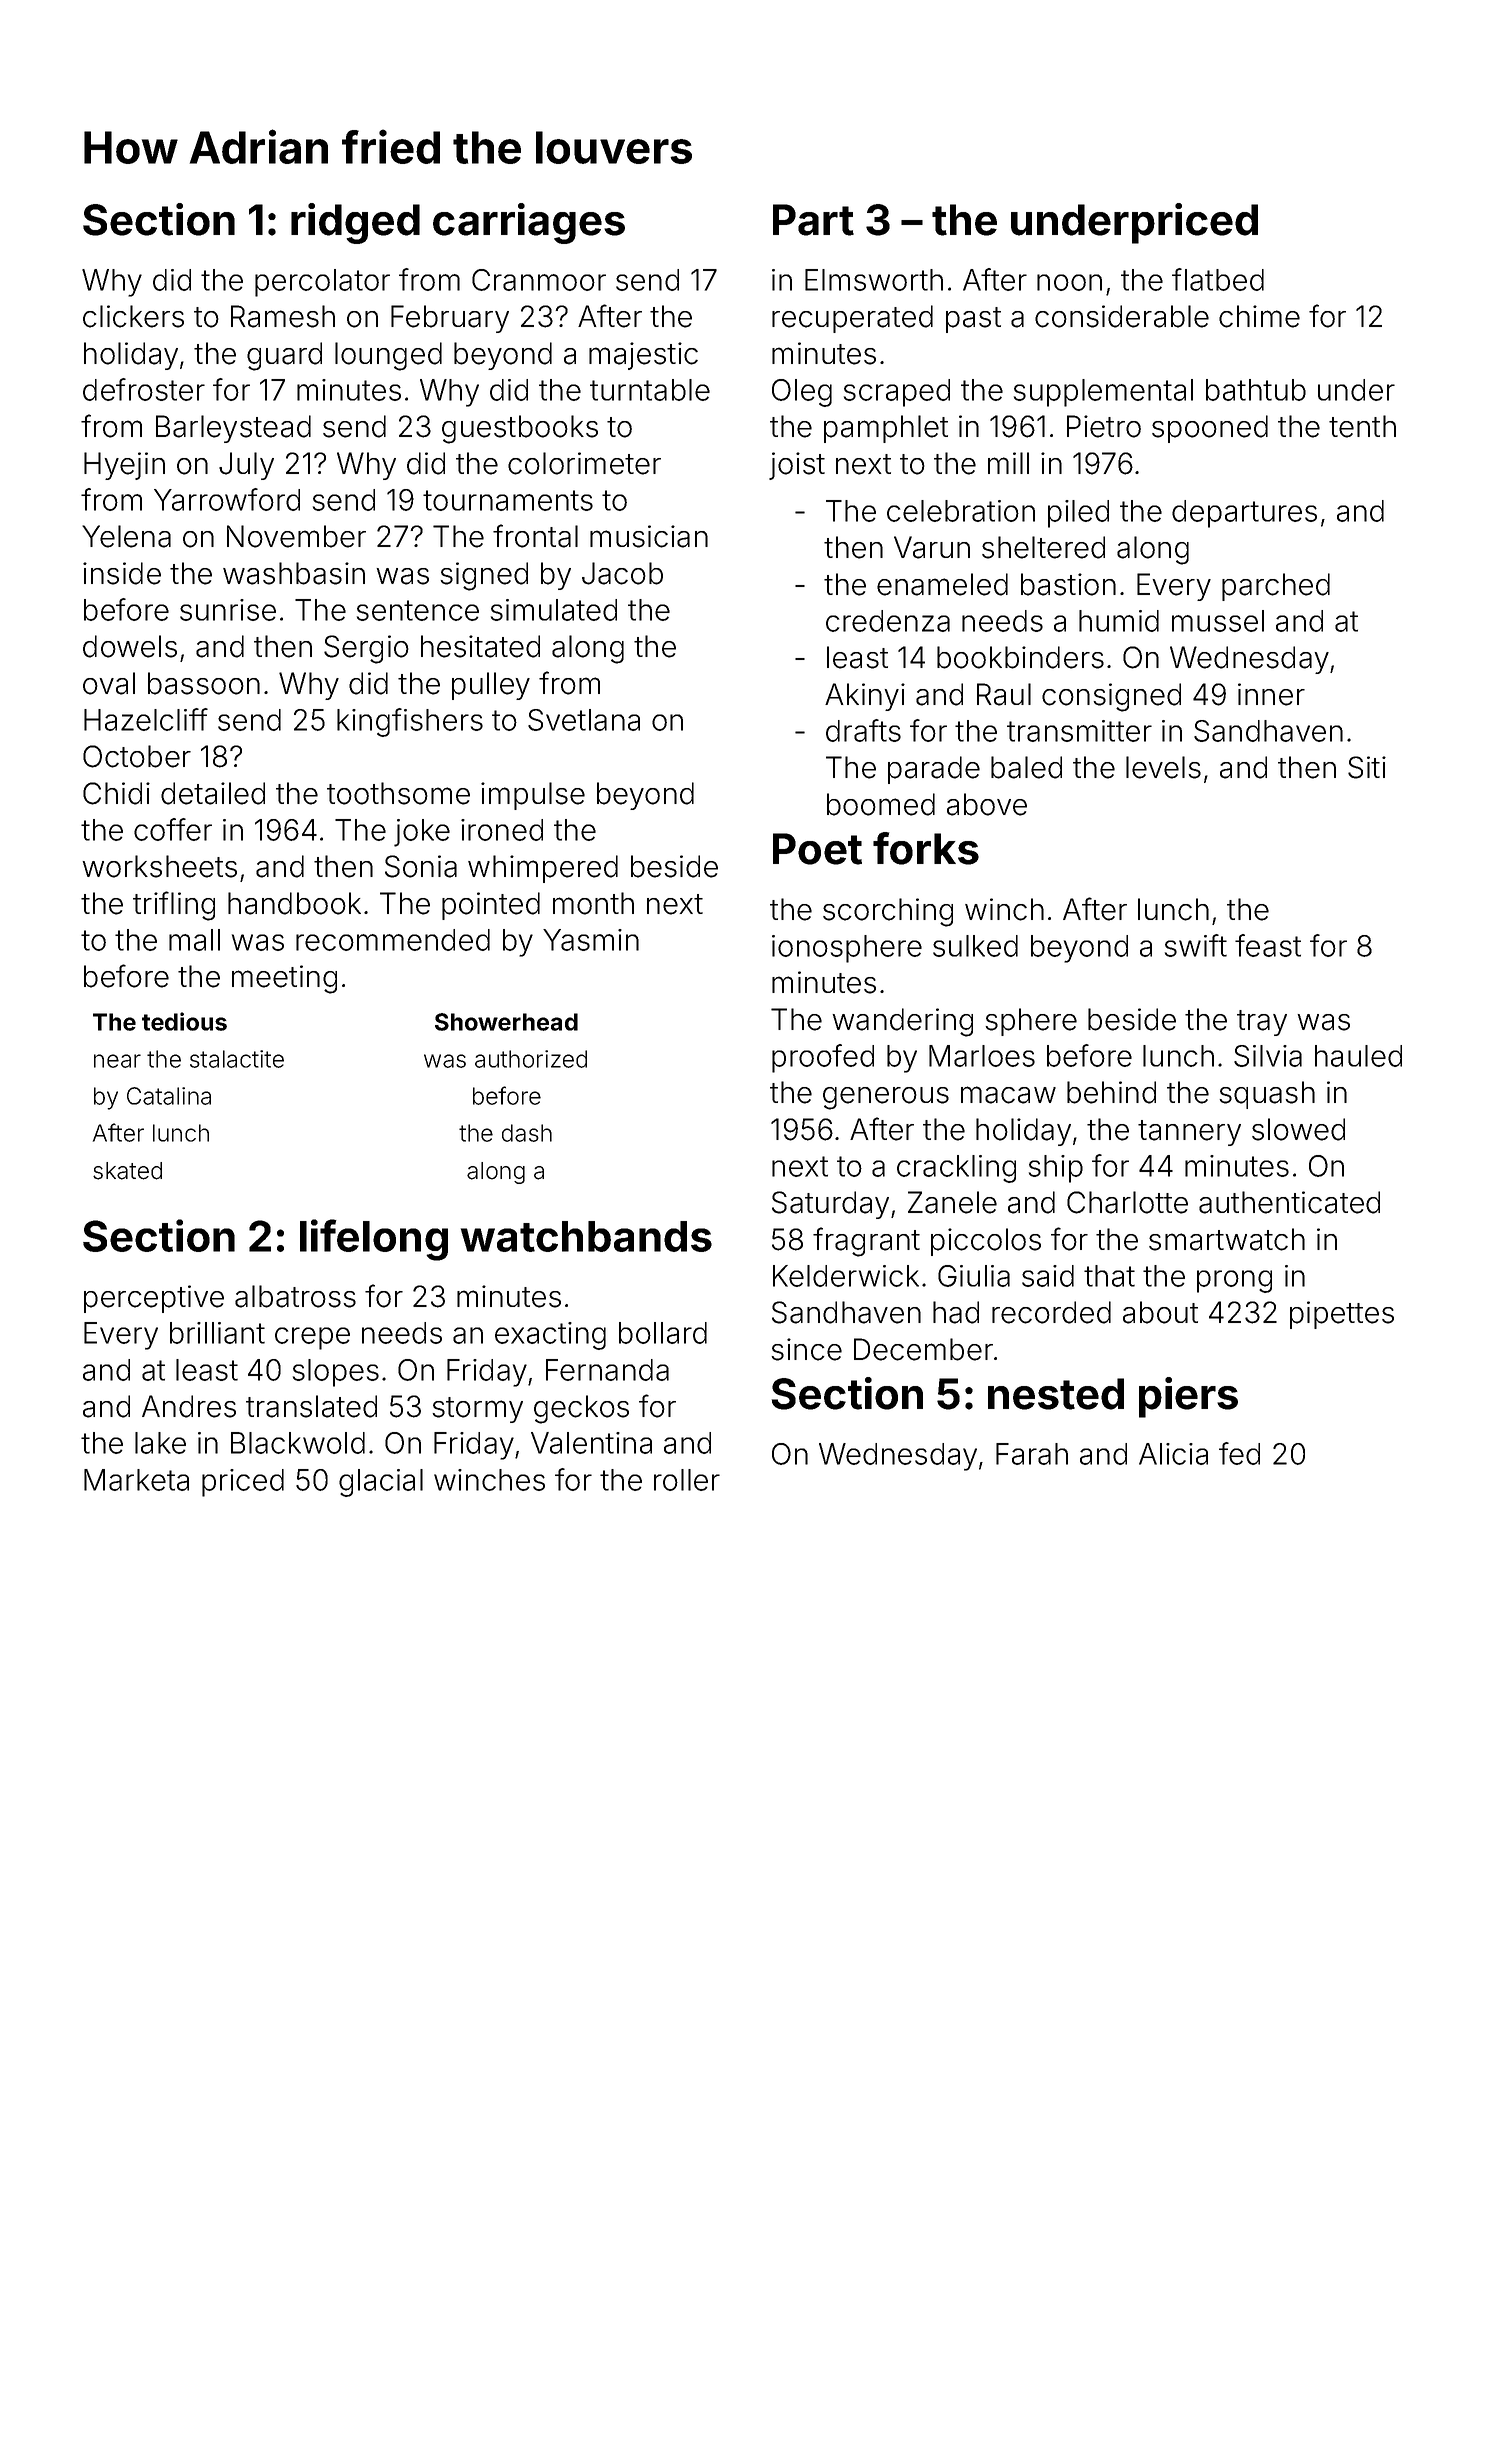 Image resolution: width=1496 pixels, height=2464 pixels. Describe the element at coordinates (1367, 767) in the image. I see `Siti` at that location.
